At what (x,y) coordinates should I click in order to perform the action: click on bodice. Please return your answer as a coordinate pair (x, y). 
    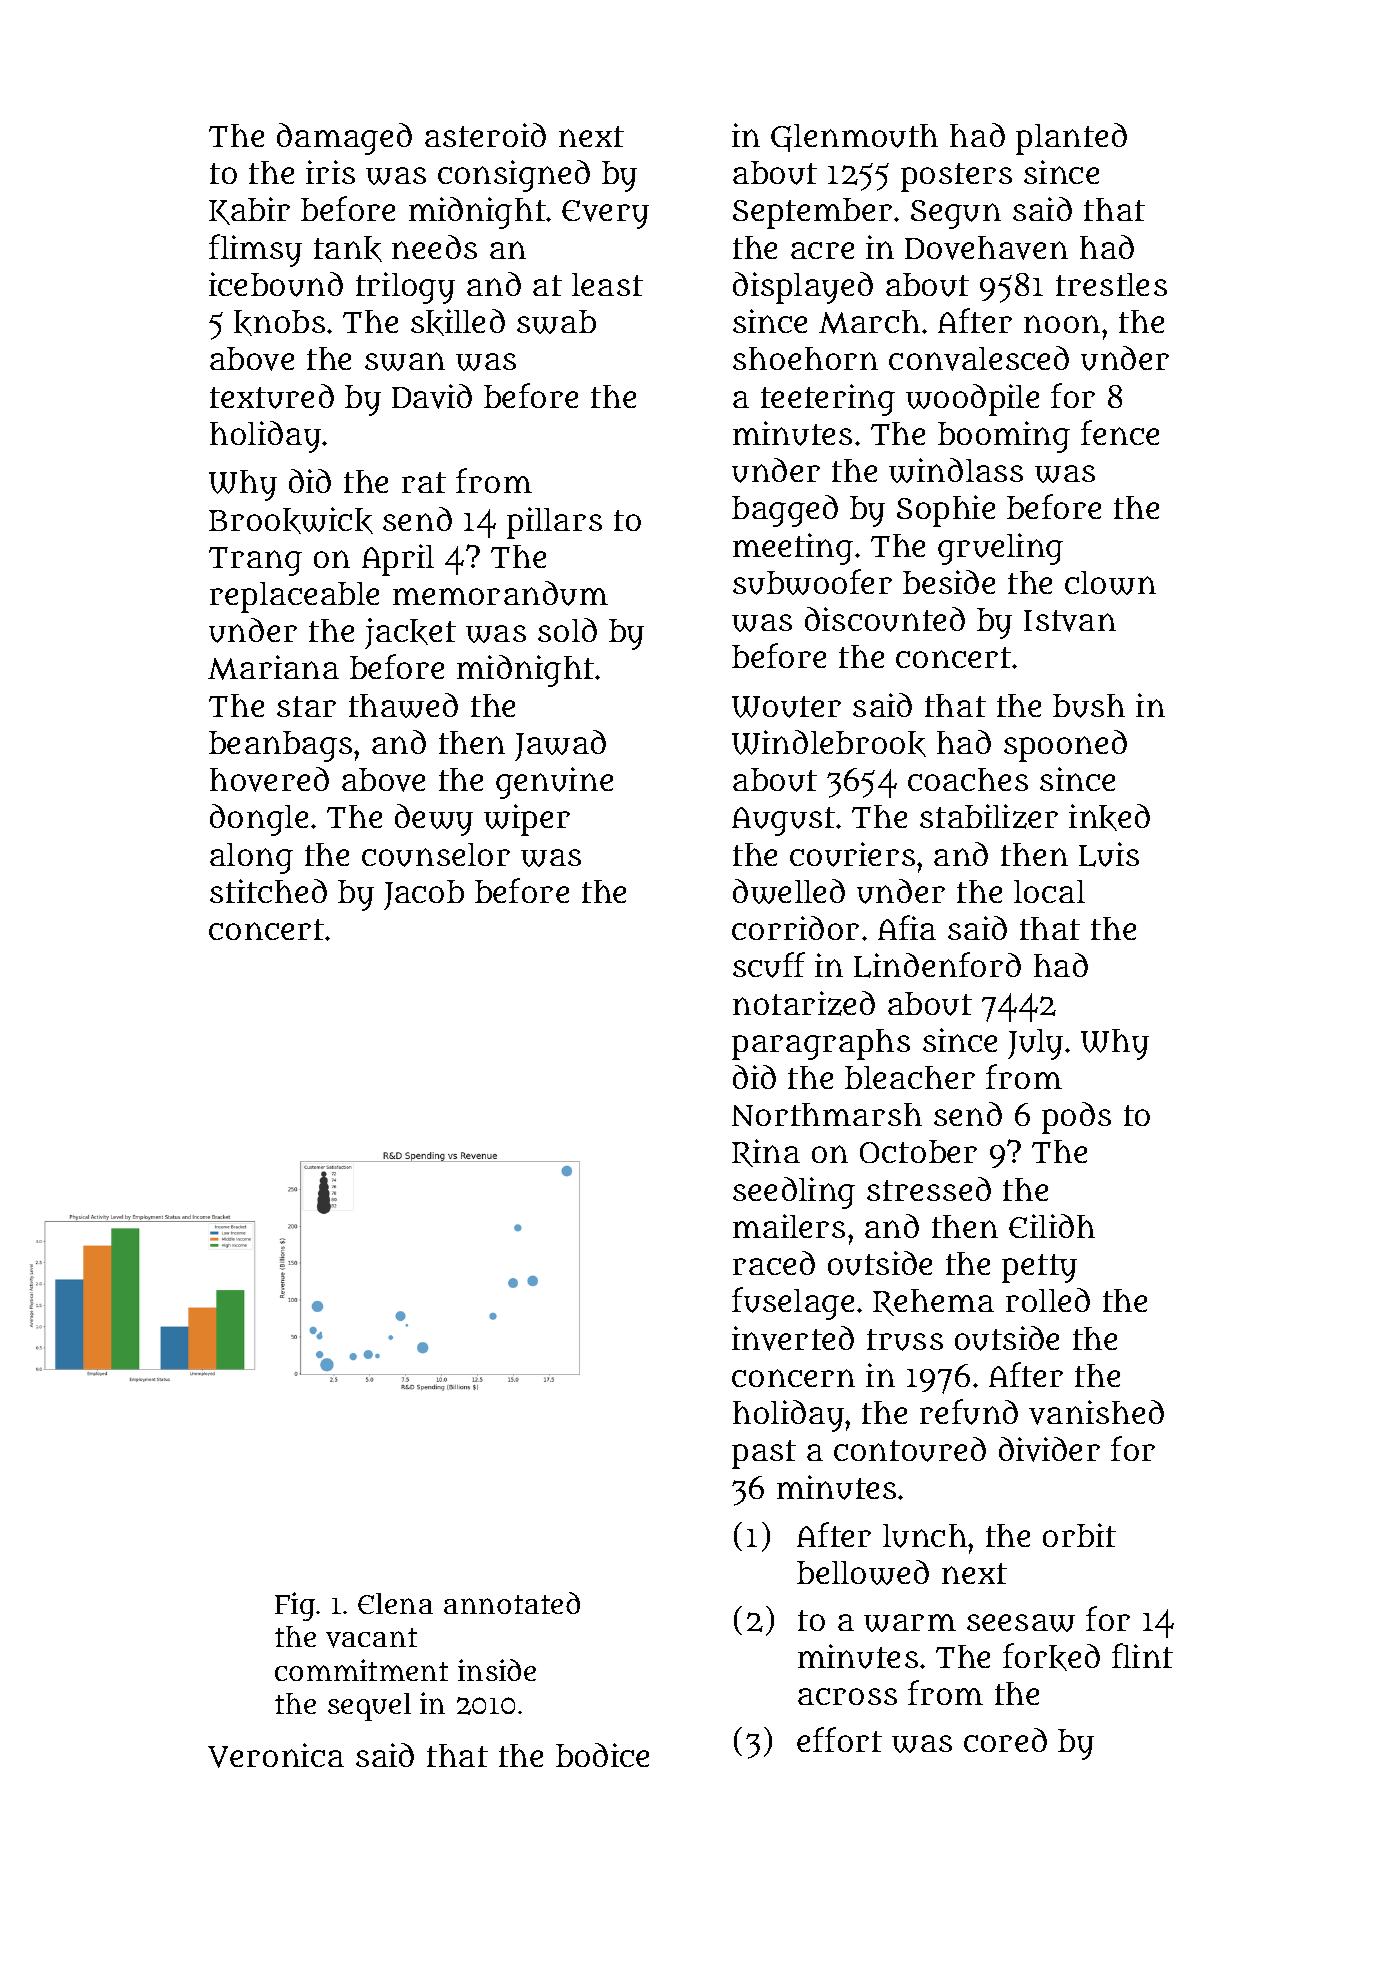
    Looking at the image, I should click on (602, 1755).
